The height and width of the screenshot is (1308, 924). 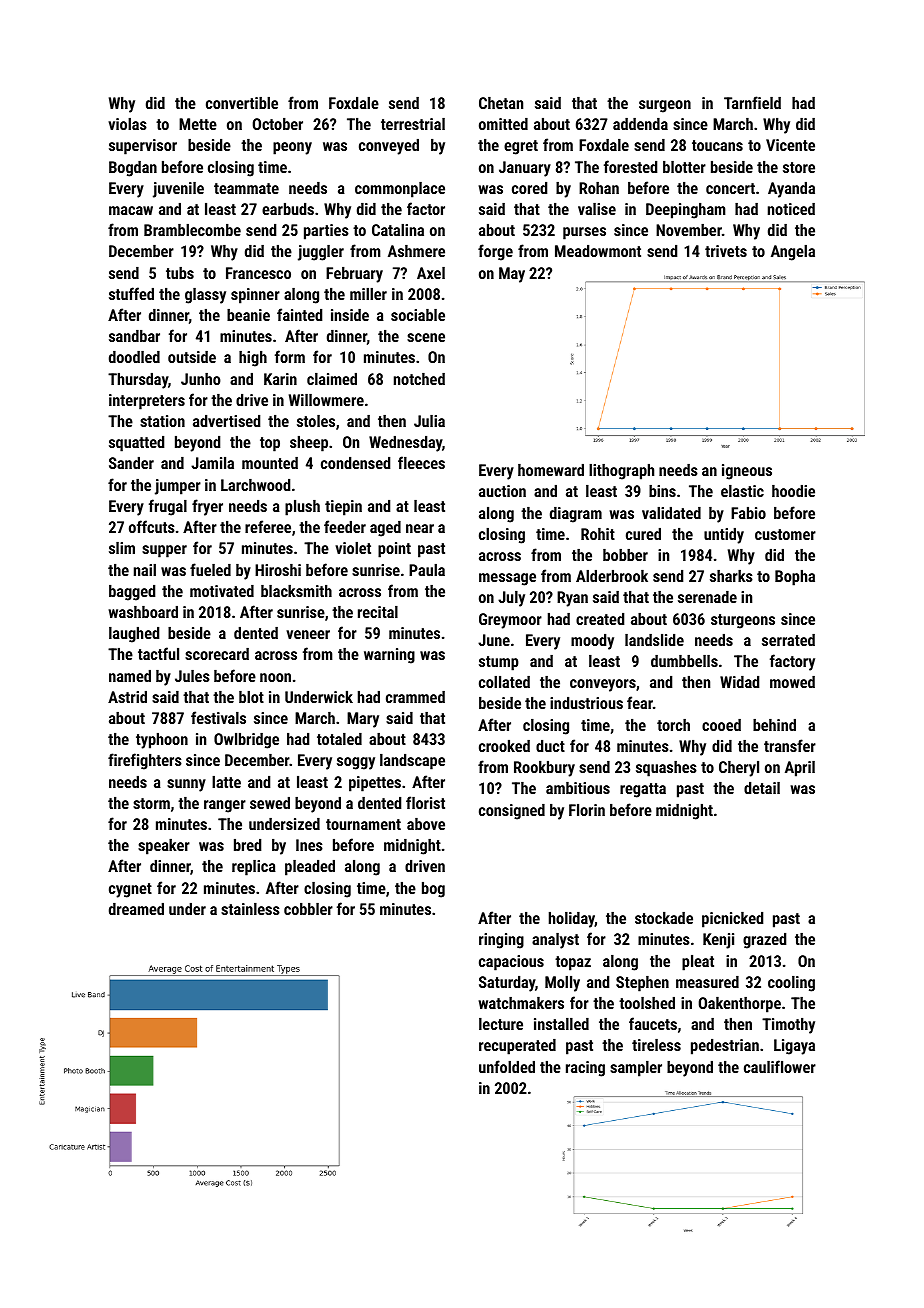 What do you see at coordinates (504, 745) in the screenshot?
I see `crooked` at bounding box center [504, 745].
